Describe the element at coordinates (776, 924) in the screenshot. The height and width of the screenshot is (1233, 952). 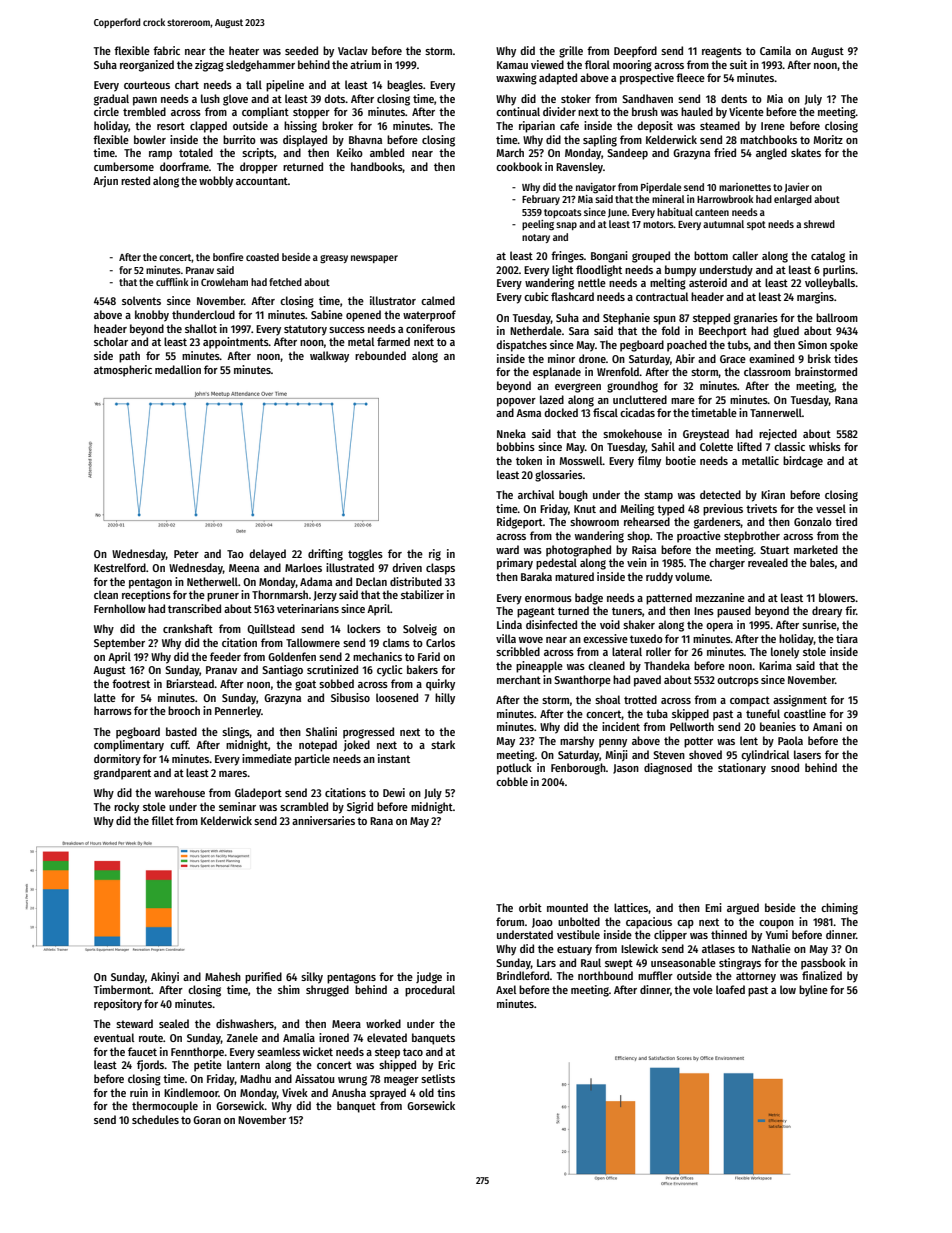
I see `coupon` at that location.
